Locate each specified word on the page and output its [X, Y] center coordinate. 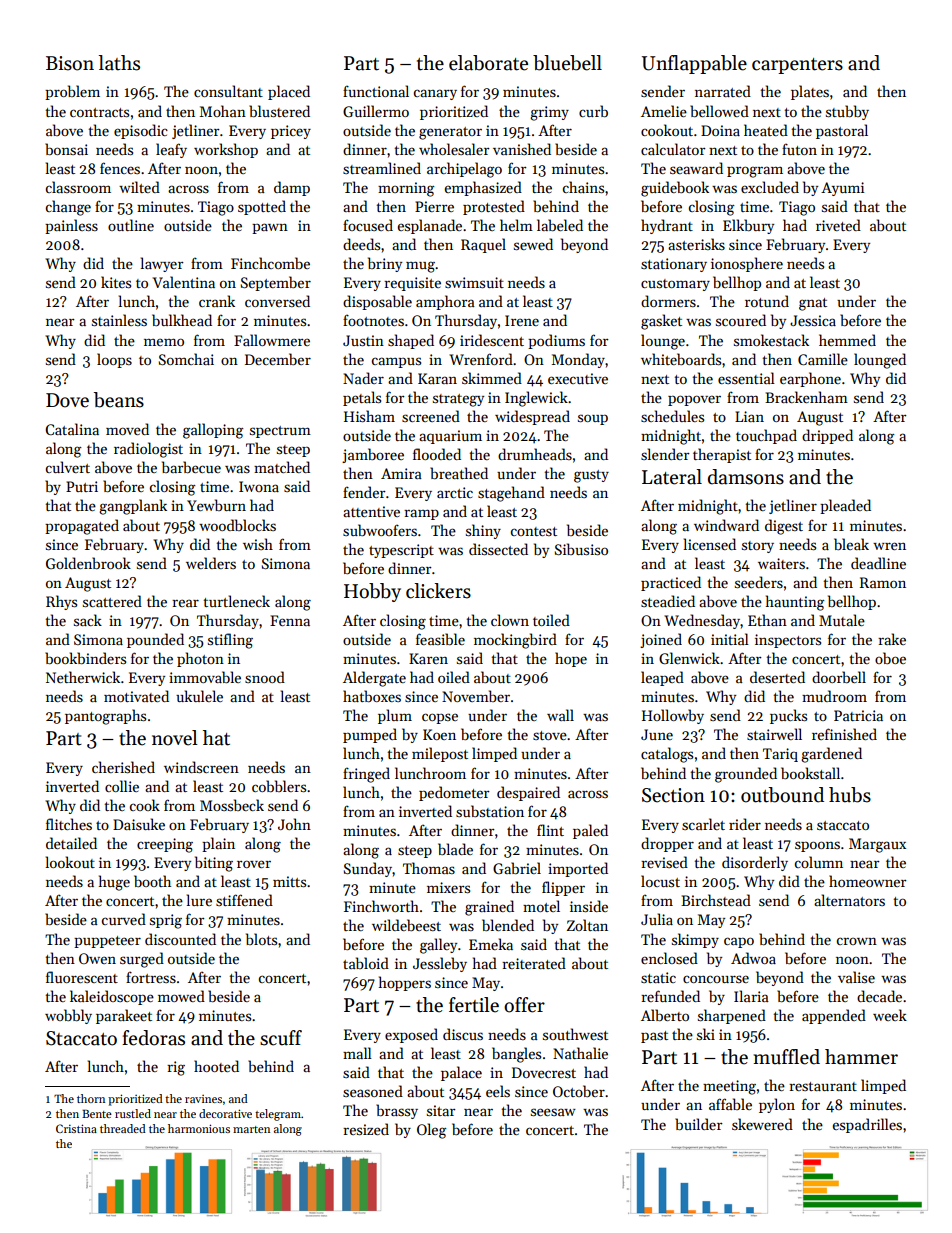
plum [395, 716]
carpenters [797, 66]
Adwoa [753, 958]
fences [120, 168]
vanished [522, 149]
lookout [70, 862]
